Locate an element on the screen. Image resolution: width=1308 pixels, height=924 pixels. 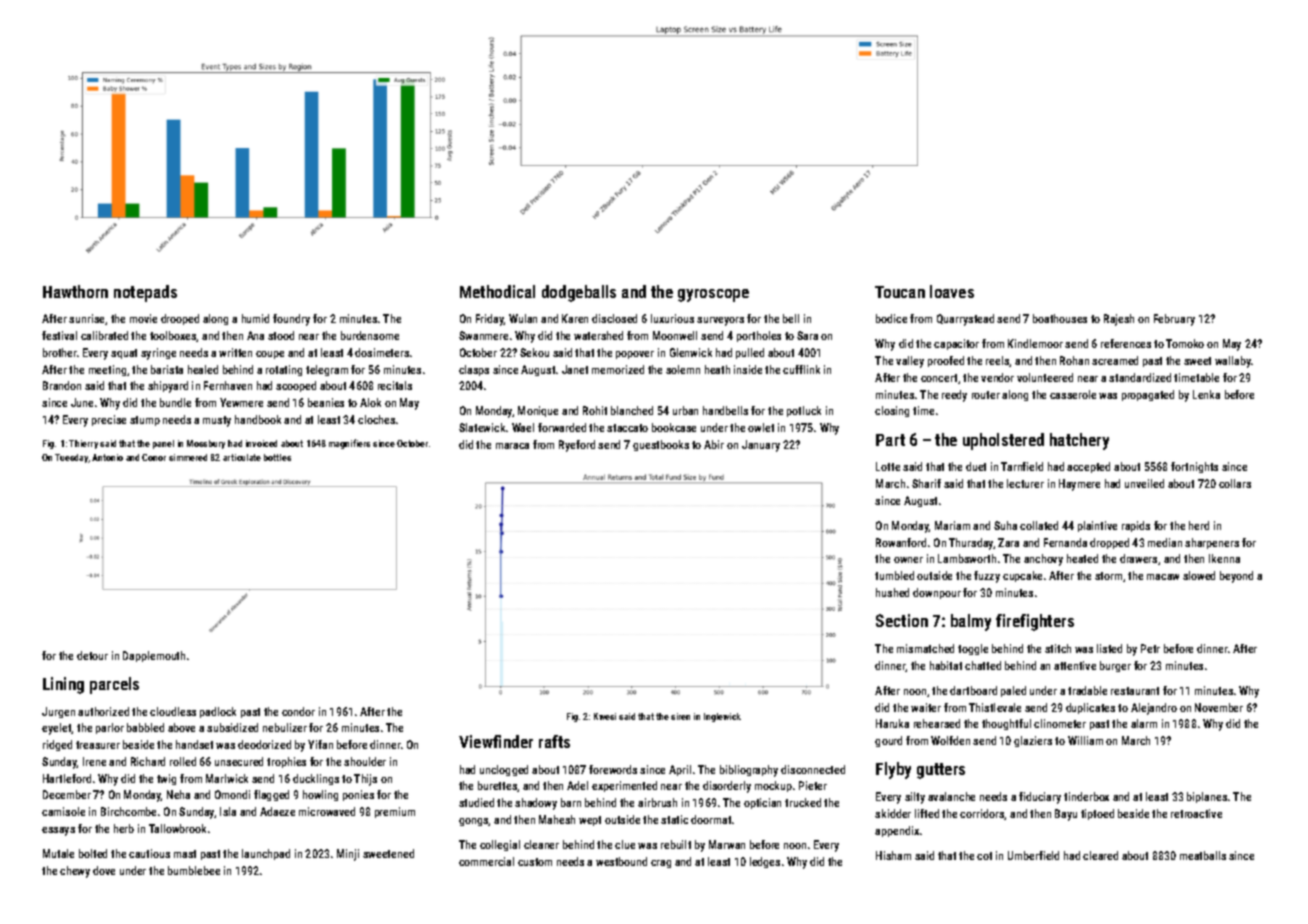
Irene is located at coordinates (94, 761).
